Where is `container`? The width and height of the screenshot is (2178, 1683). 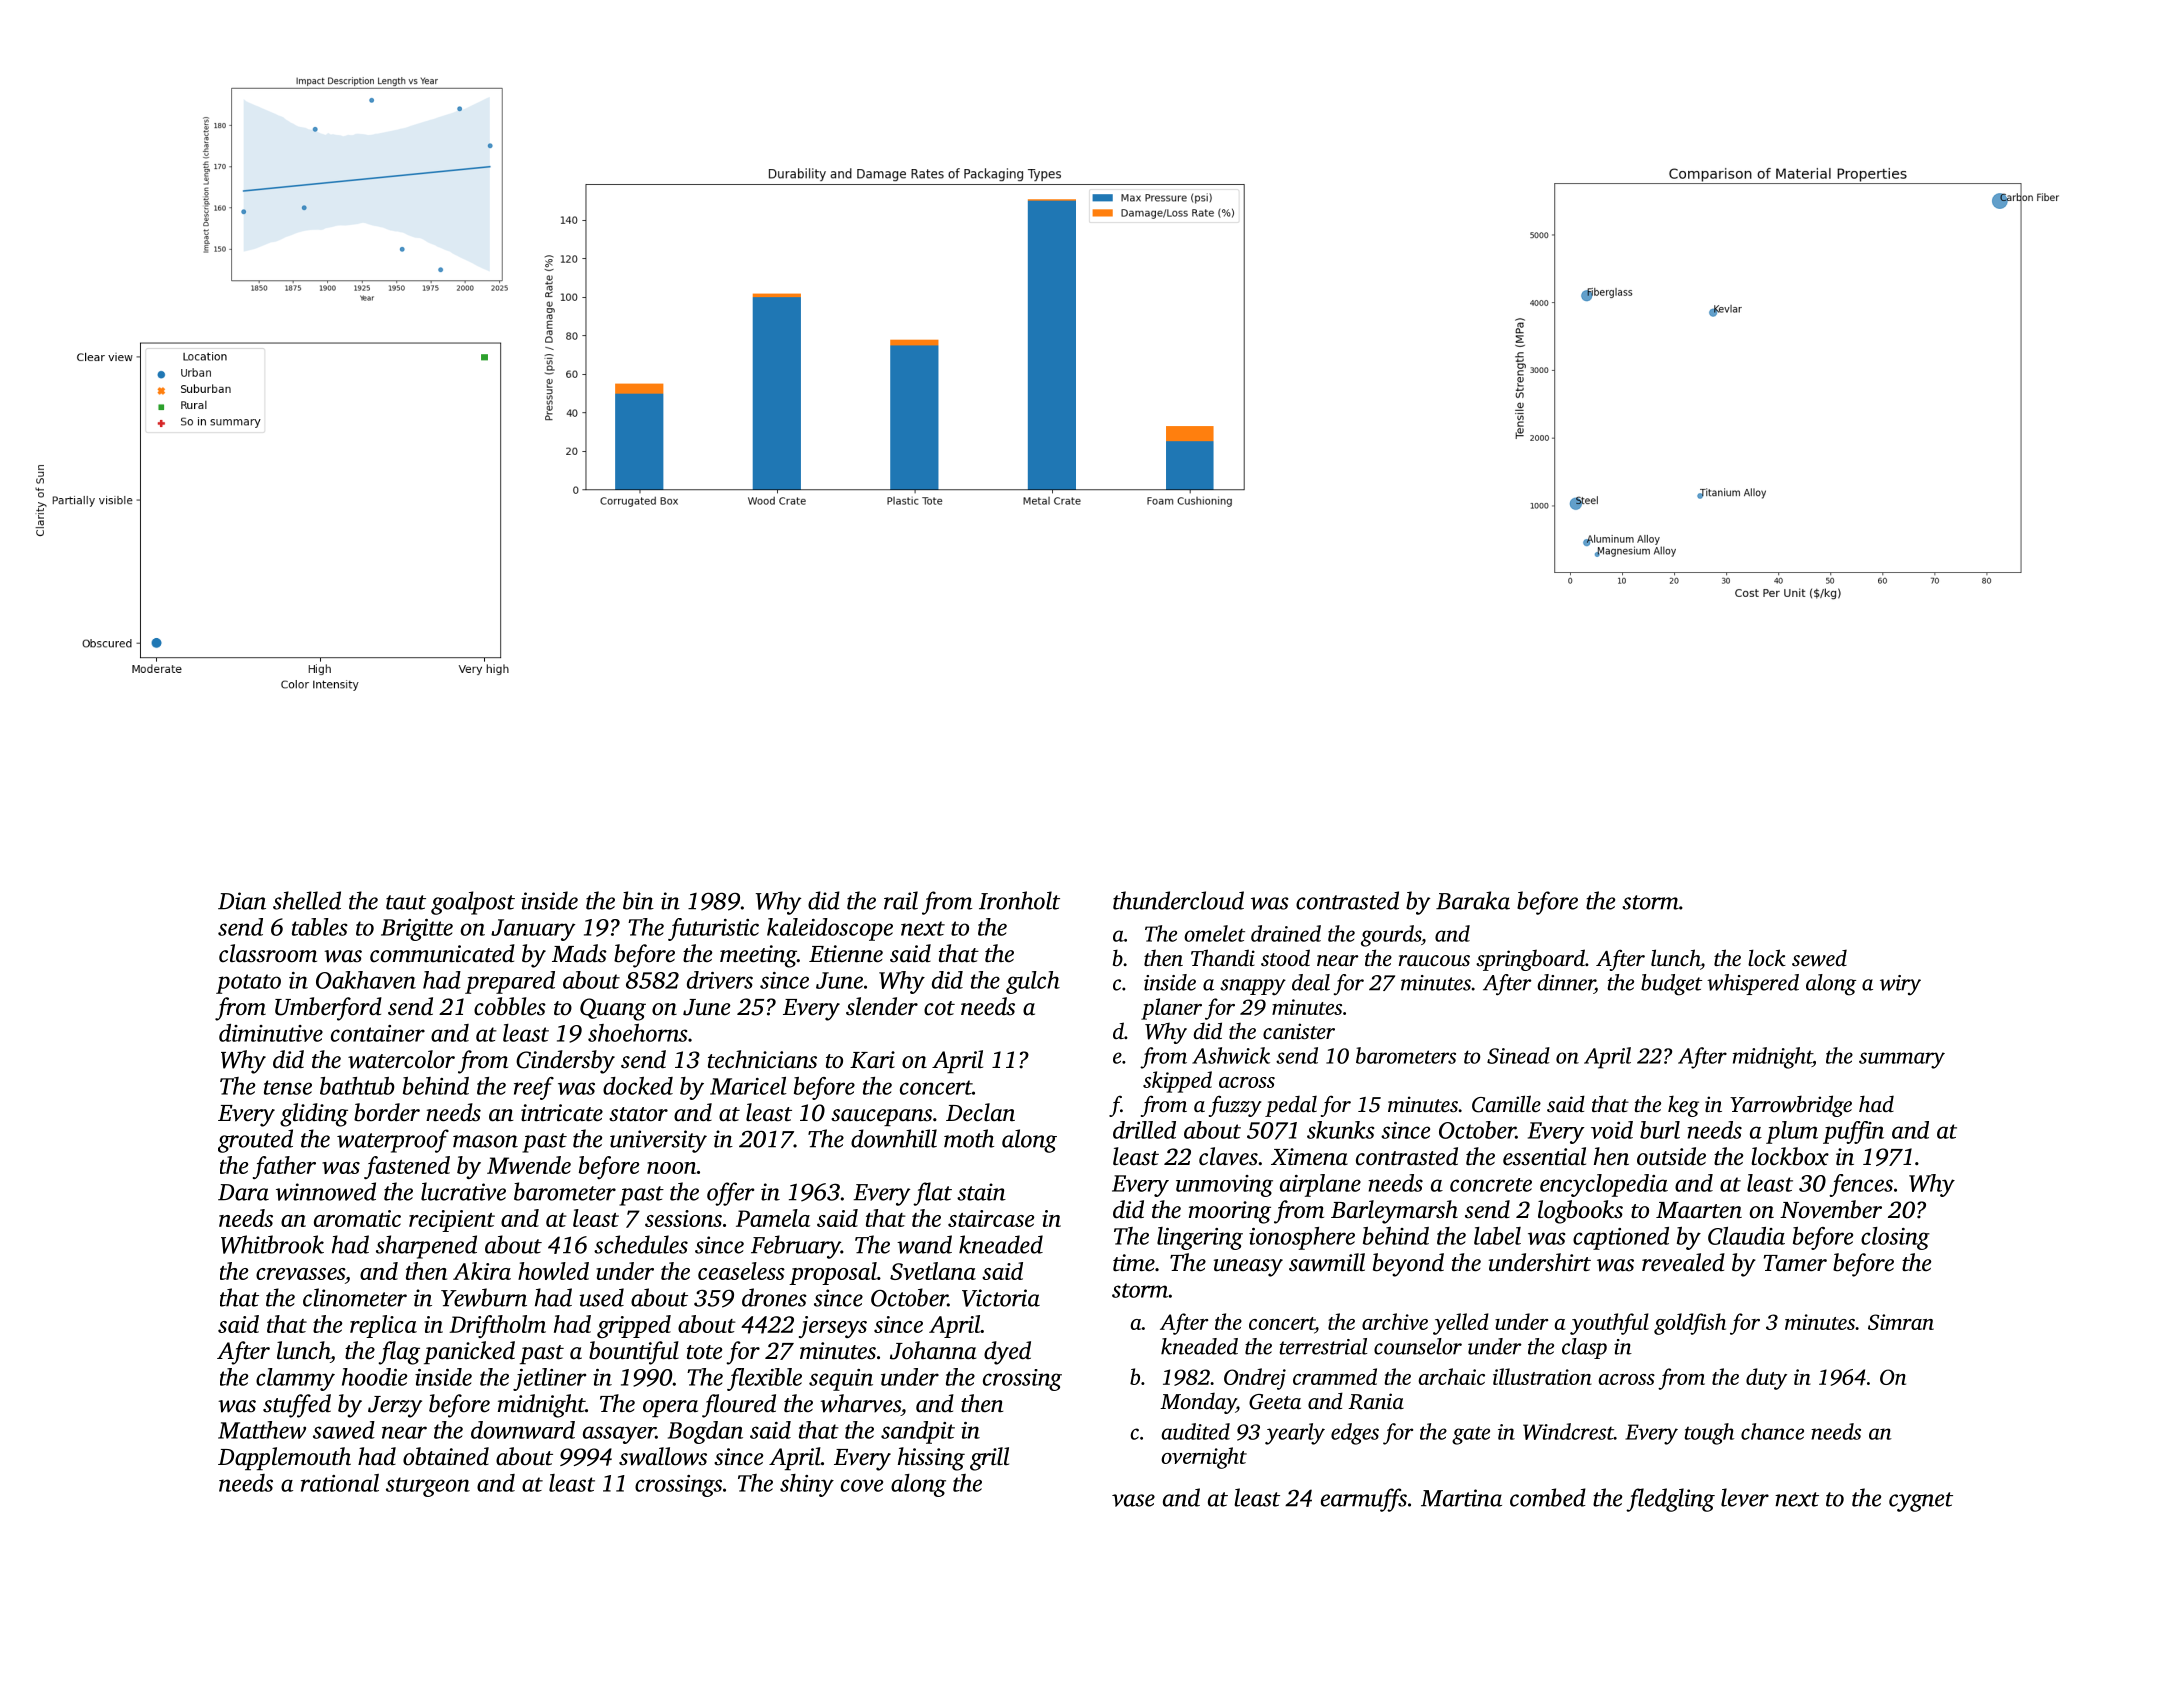
container is located at coordinates (378, 1033).
